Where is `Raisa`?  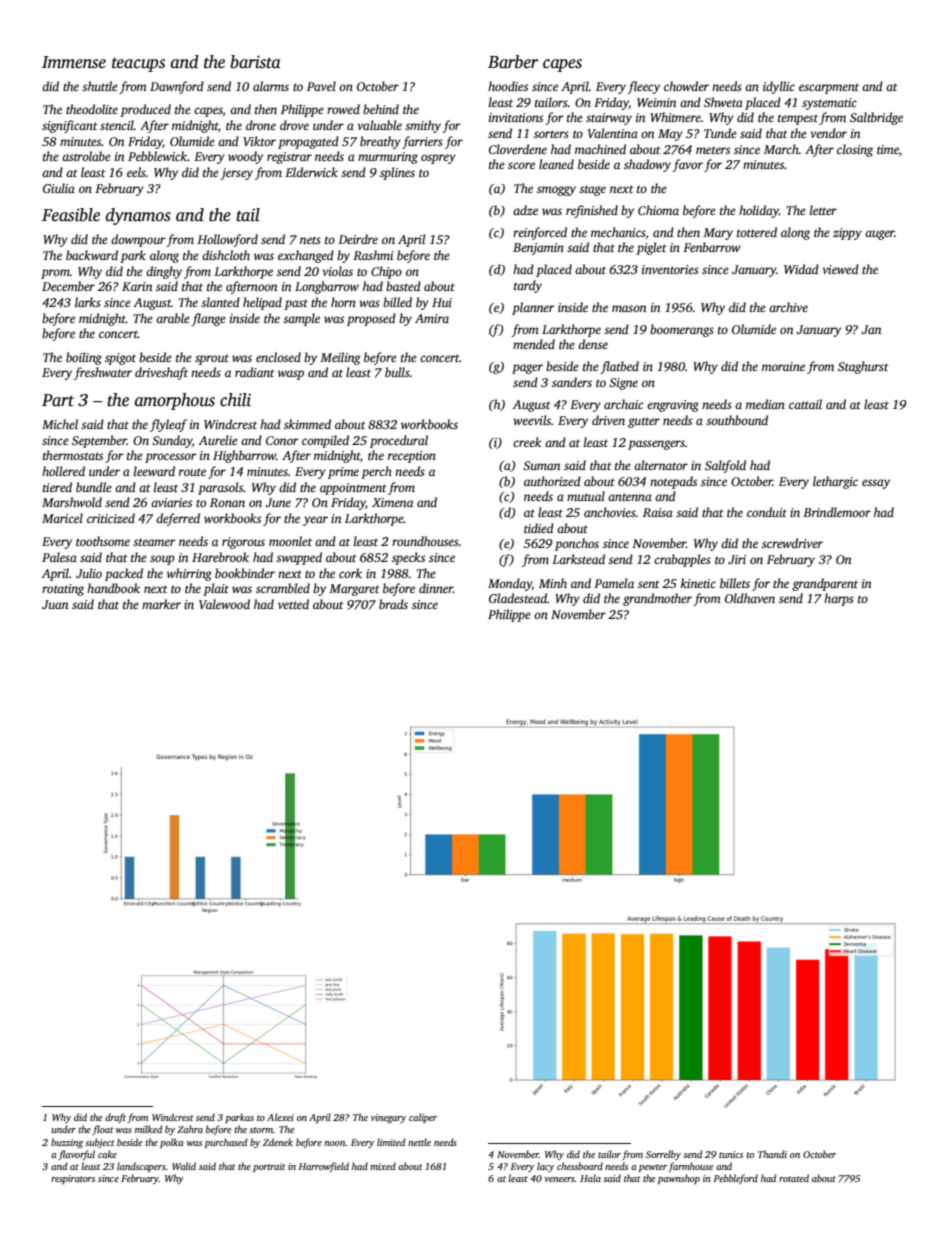 Raisa is located at coordinates (658, 512).
